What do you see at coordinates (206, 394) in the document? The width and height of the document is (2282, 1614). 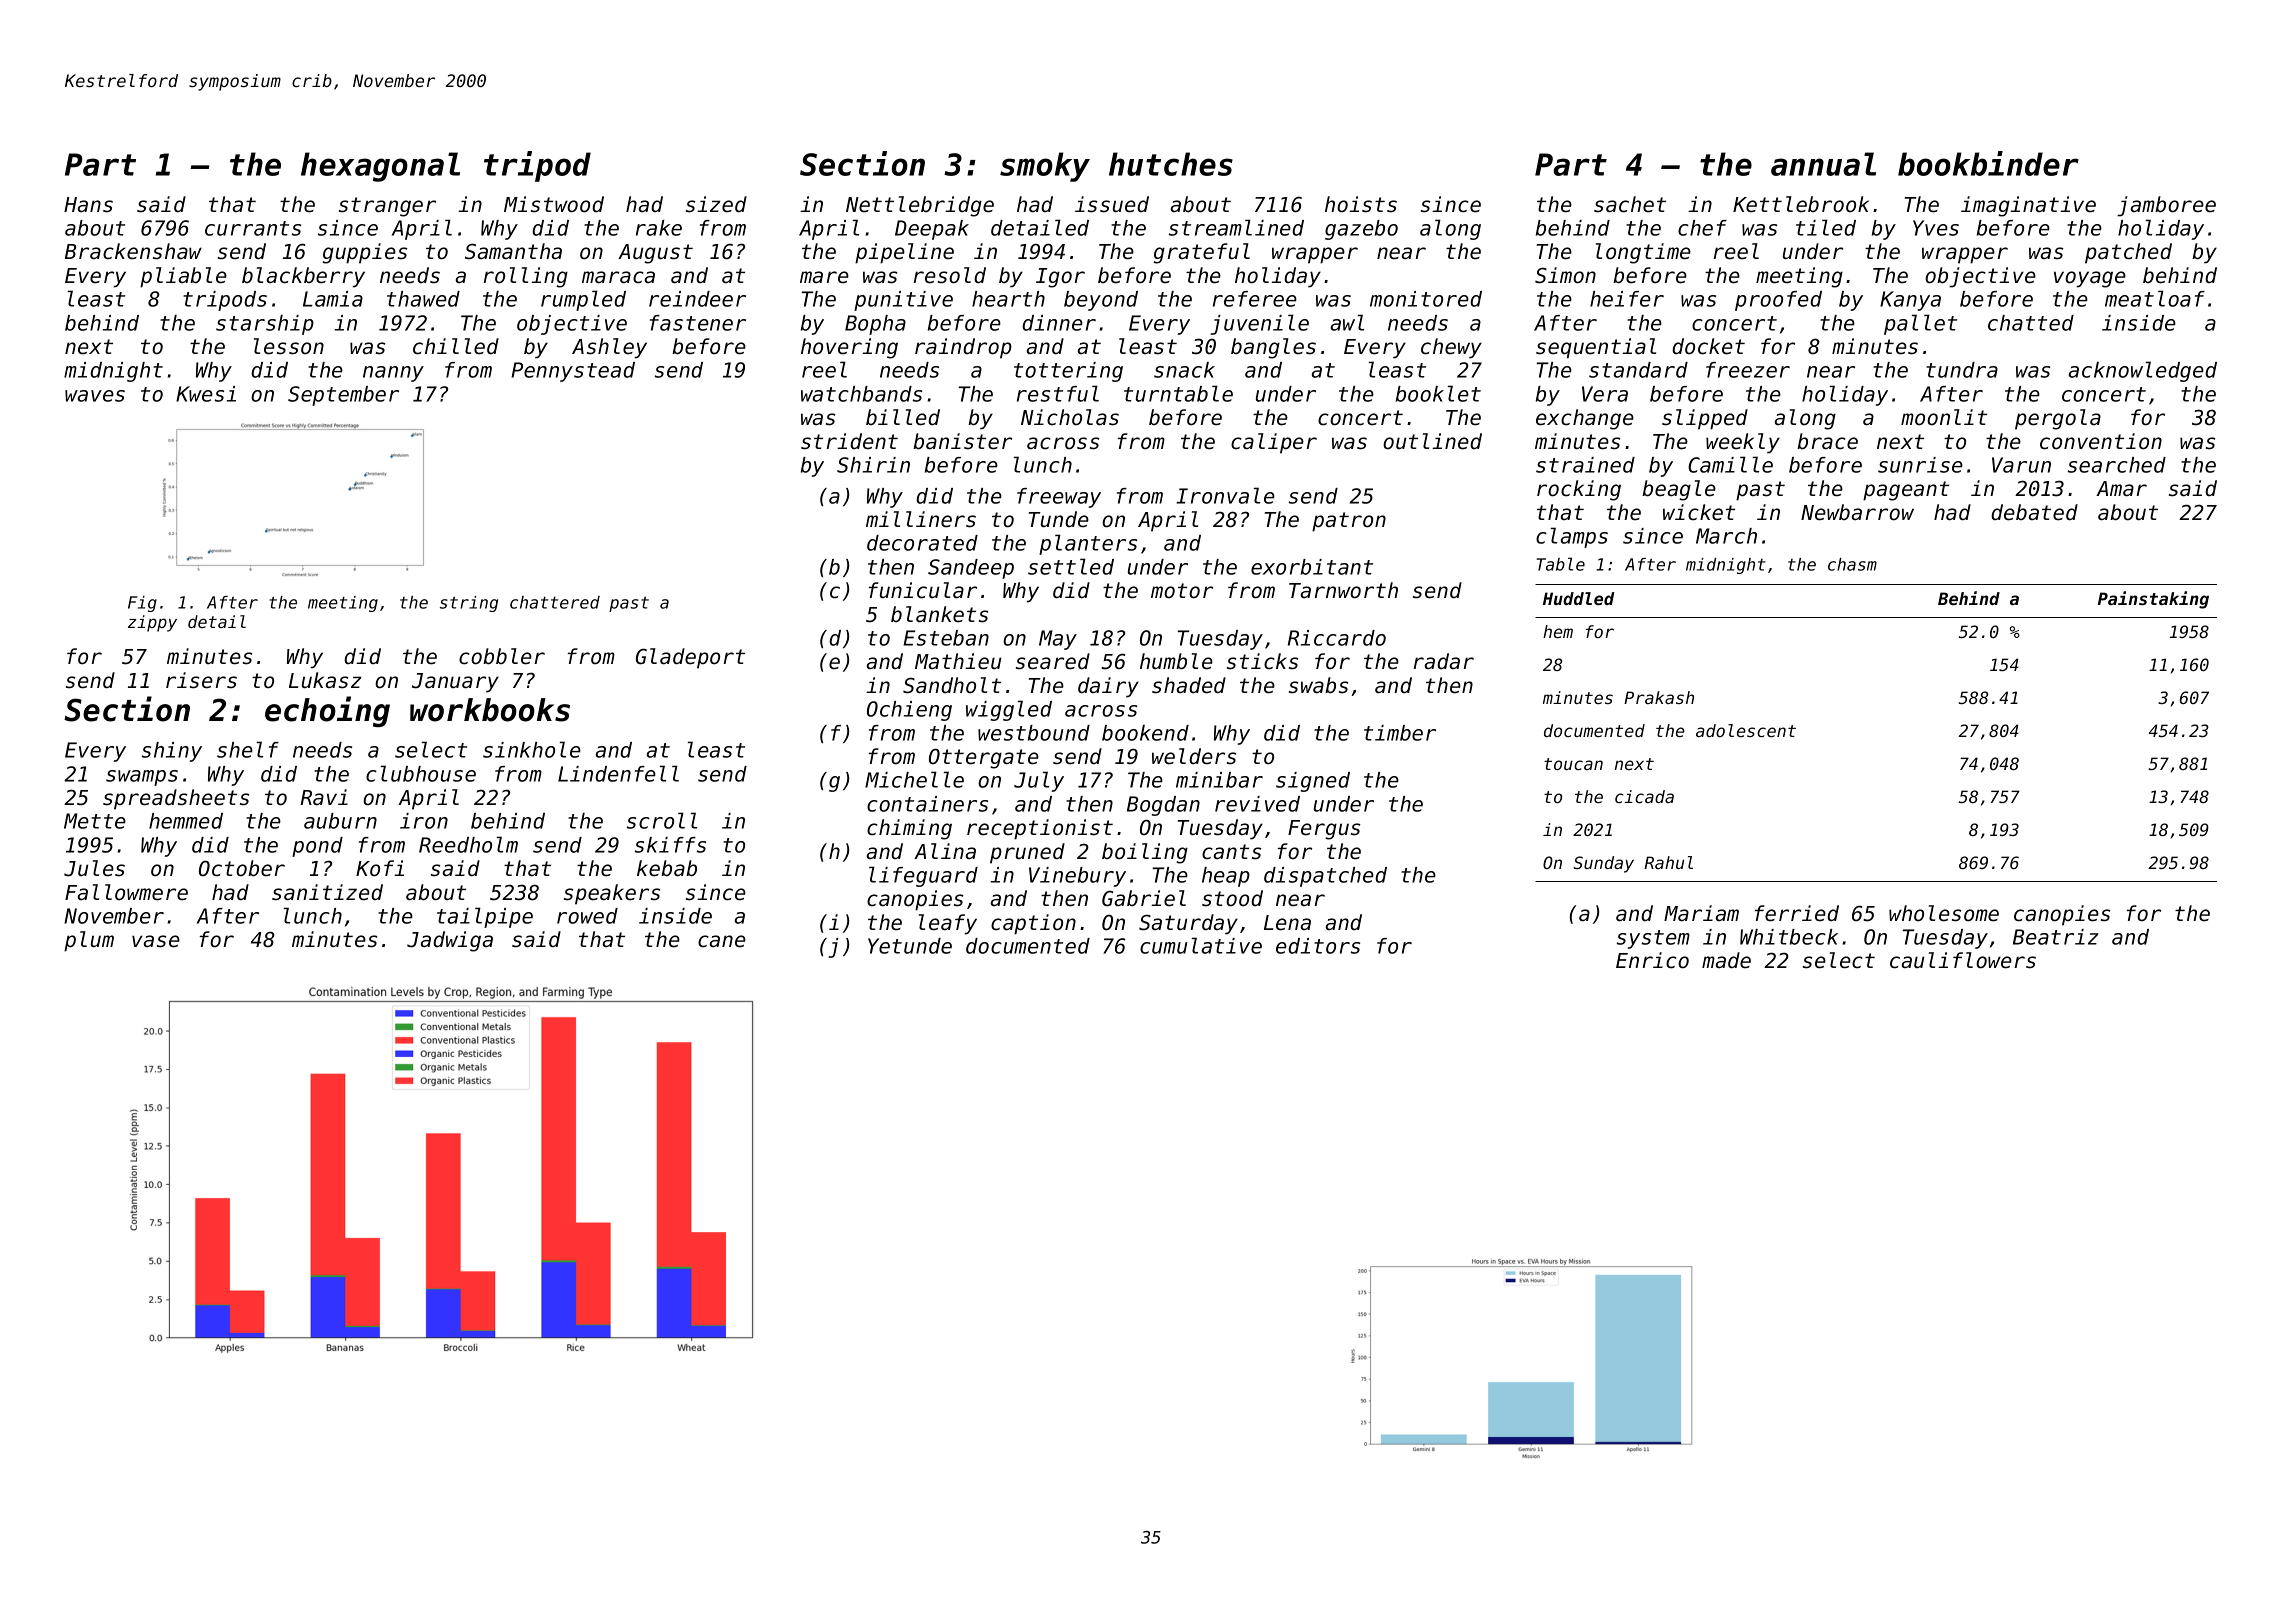 I see `Kwesi` at bounding box center [206, 394].
